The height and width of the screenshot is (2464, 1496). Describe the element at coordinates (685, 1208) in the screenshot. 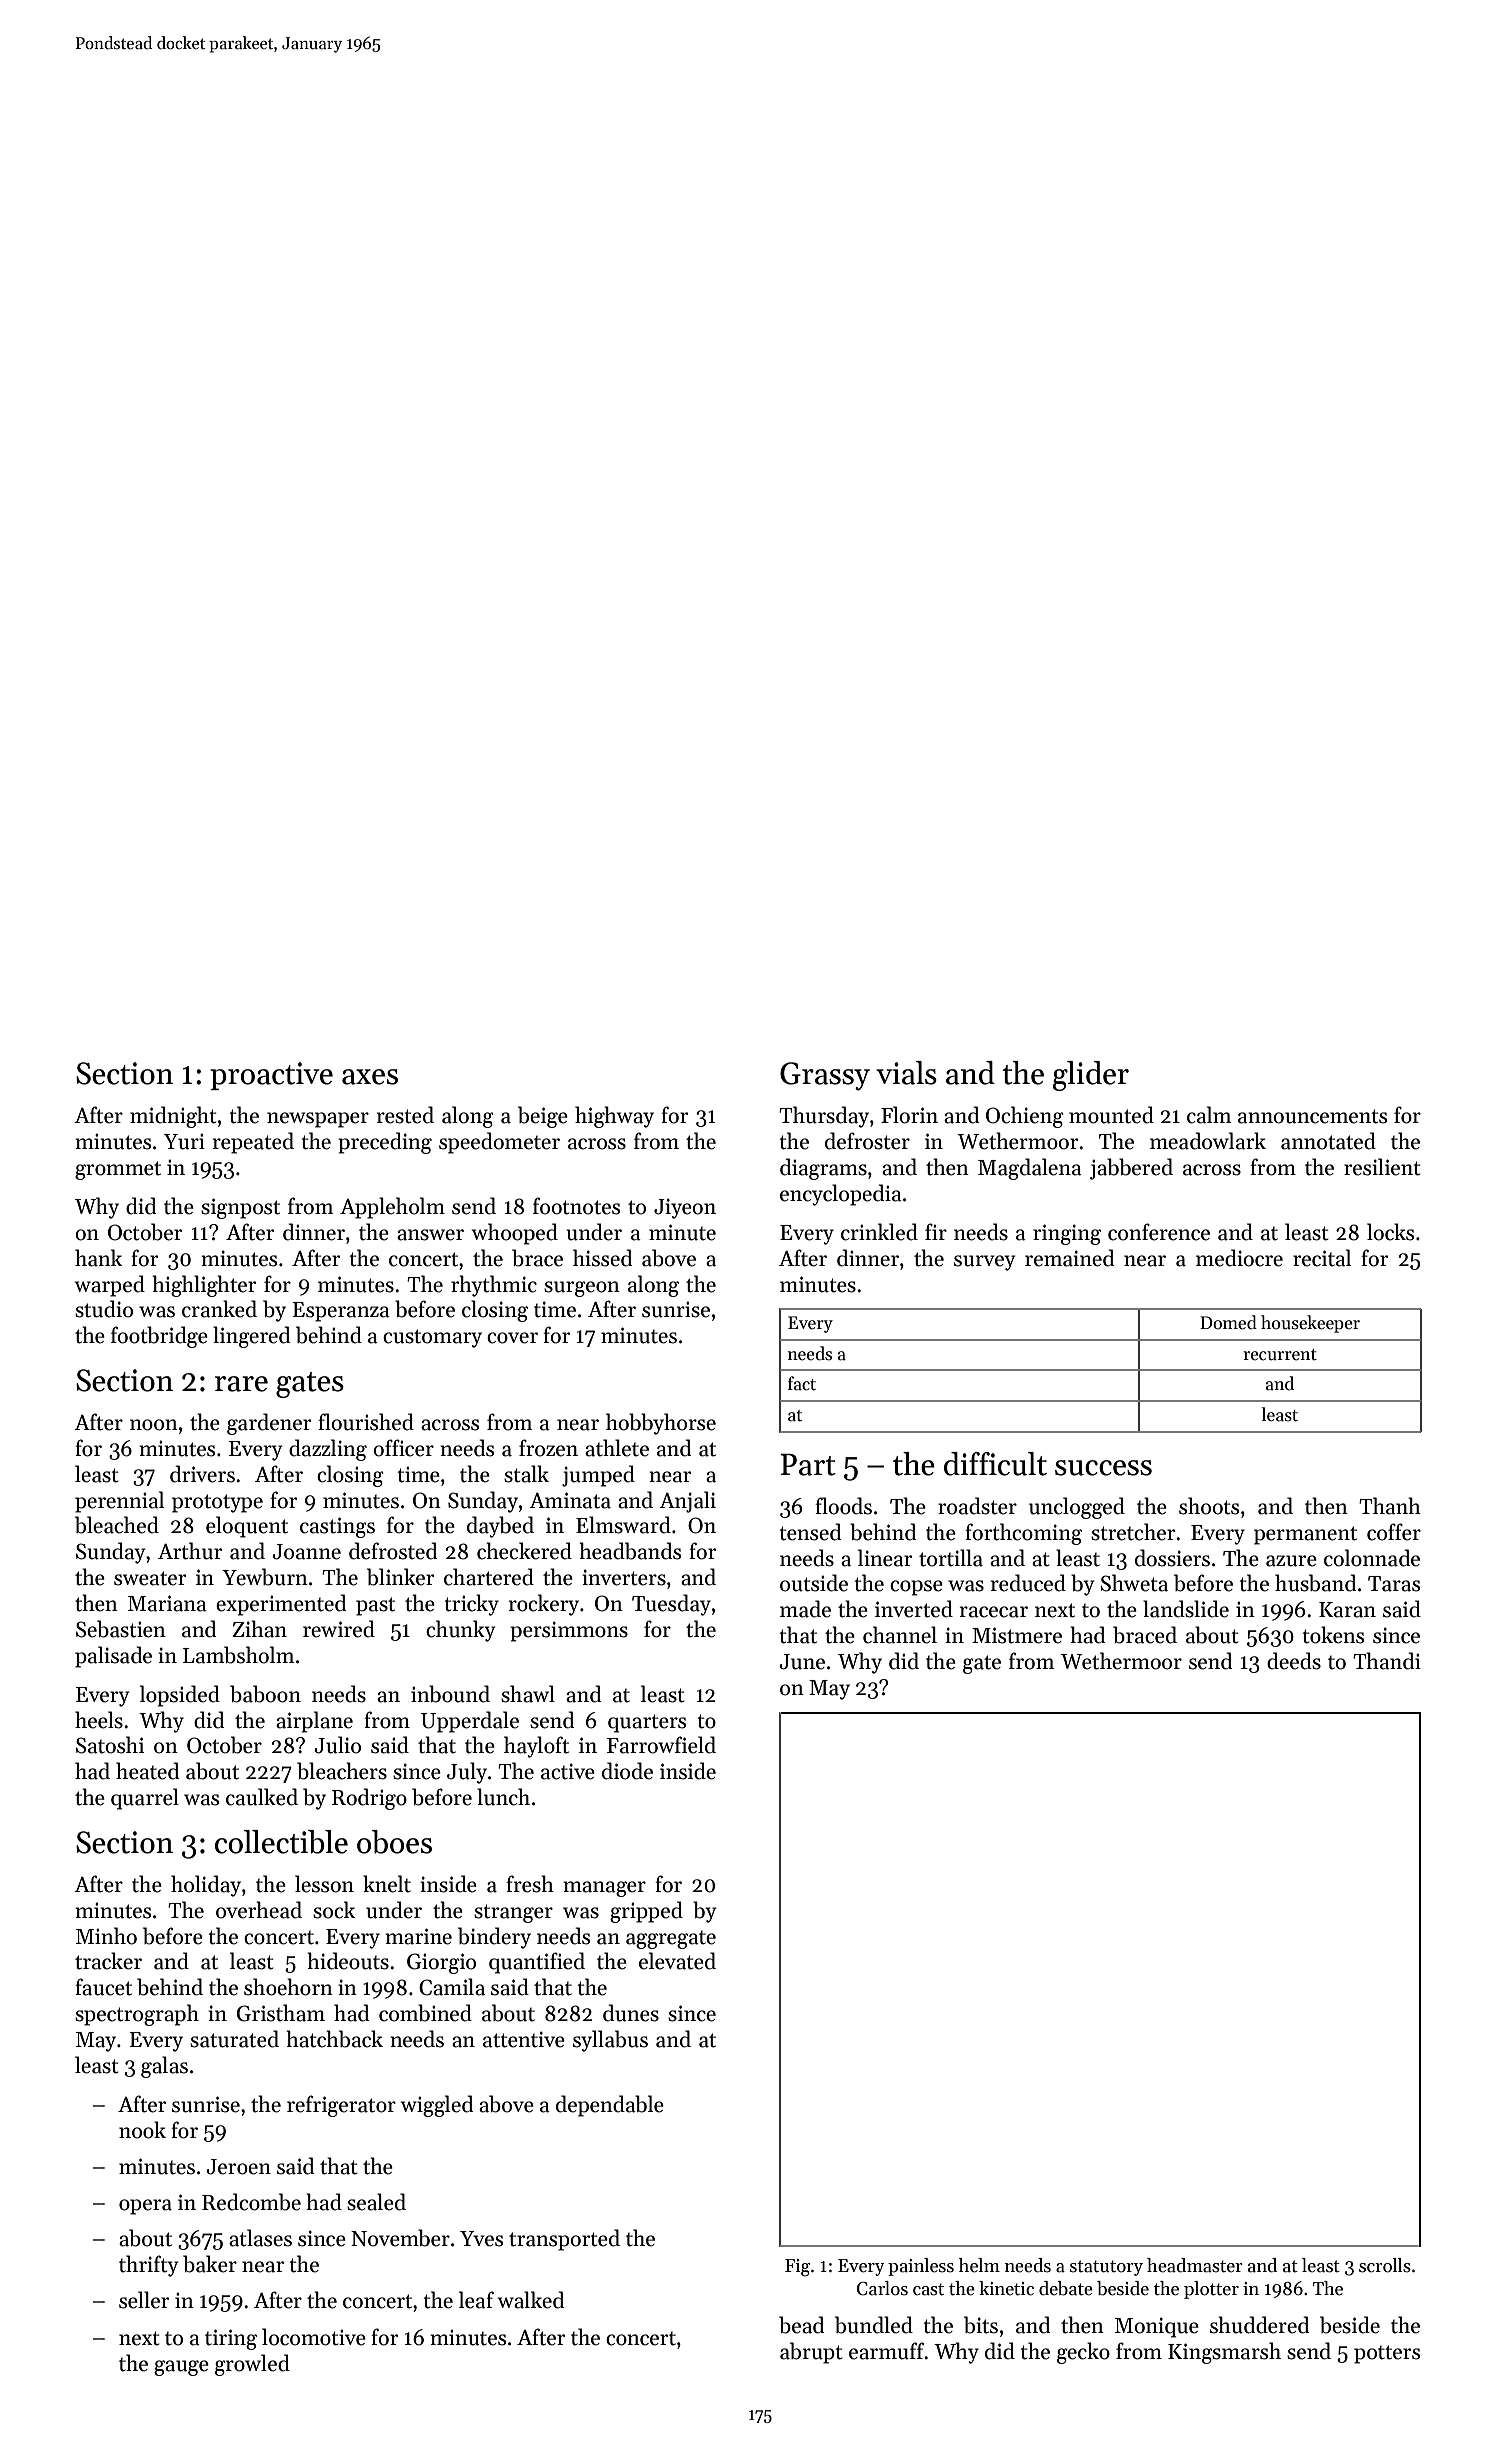

I see `Jiyeon` at that location.
